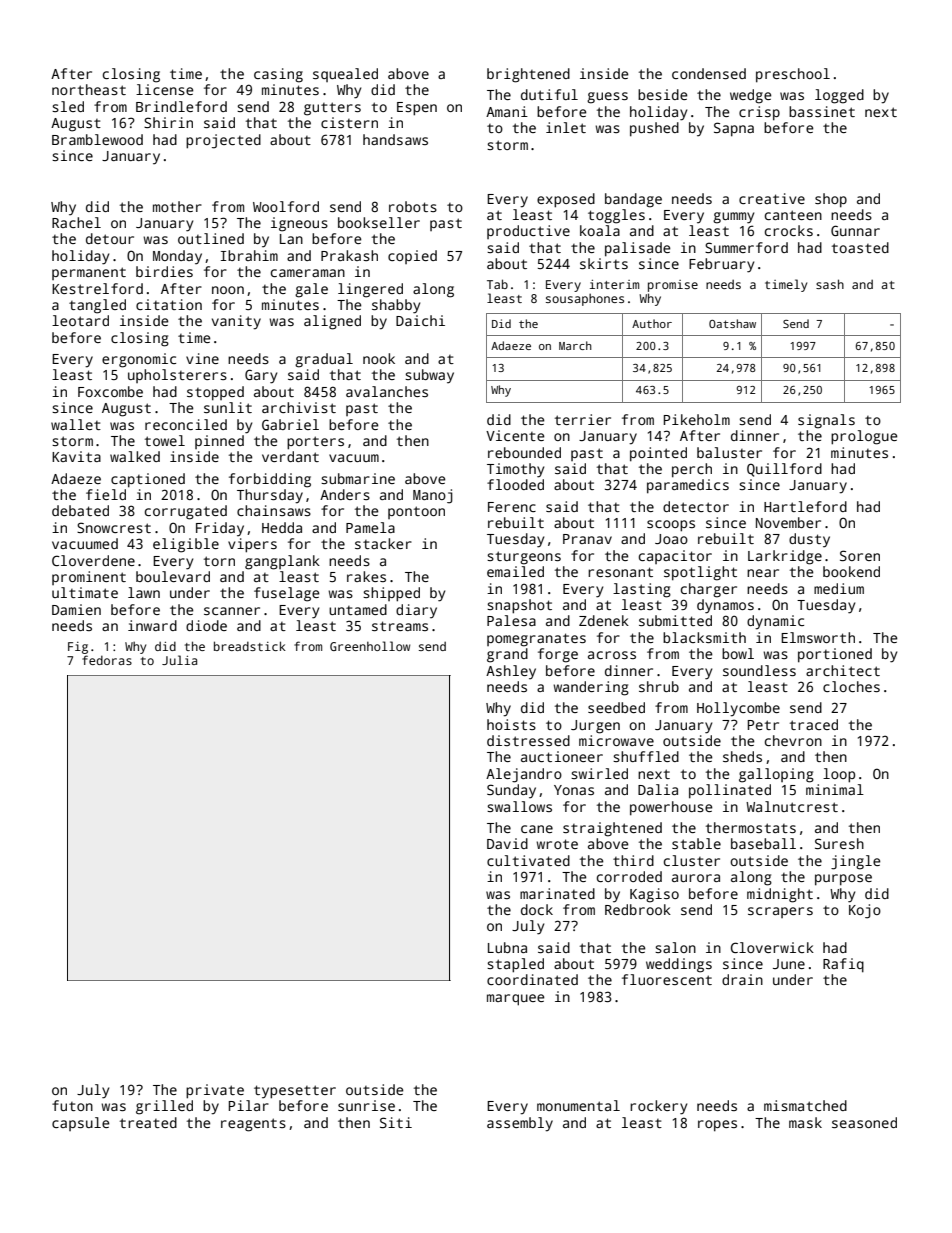  What do you see at coordinates (173, 576) in the page?
I see `boulevard` at bounding box center [173, 576].
